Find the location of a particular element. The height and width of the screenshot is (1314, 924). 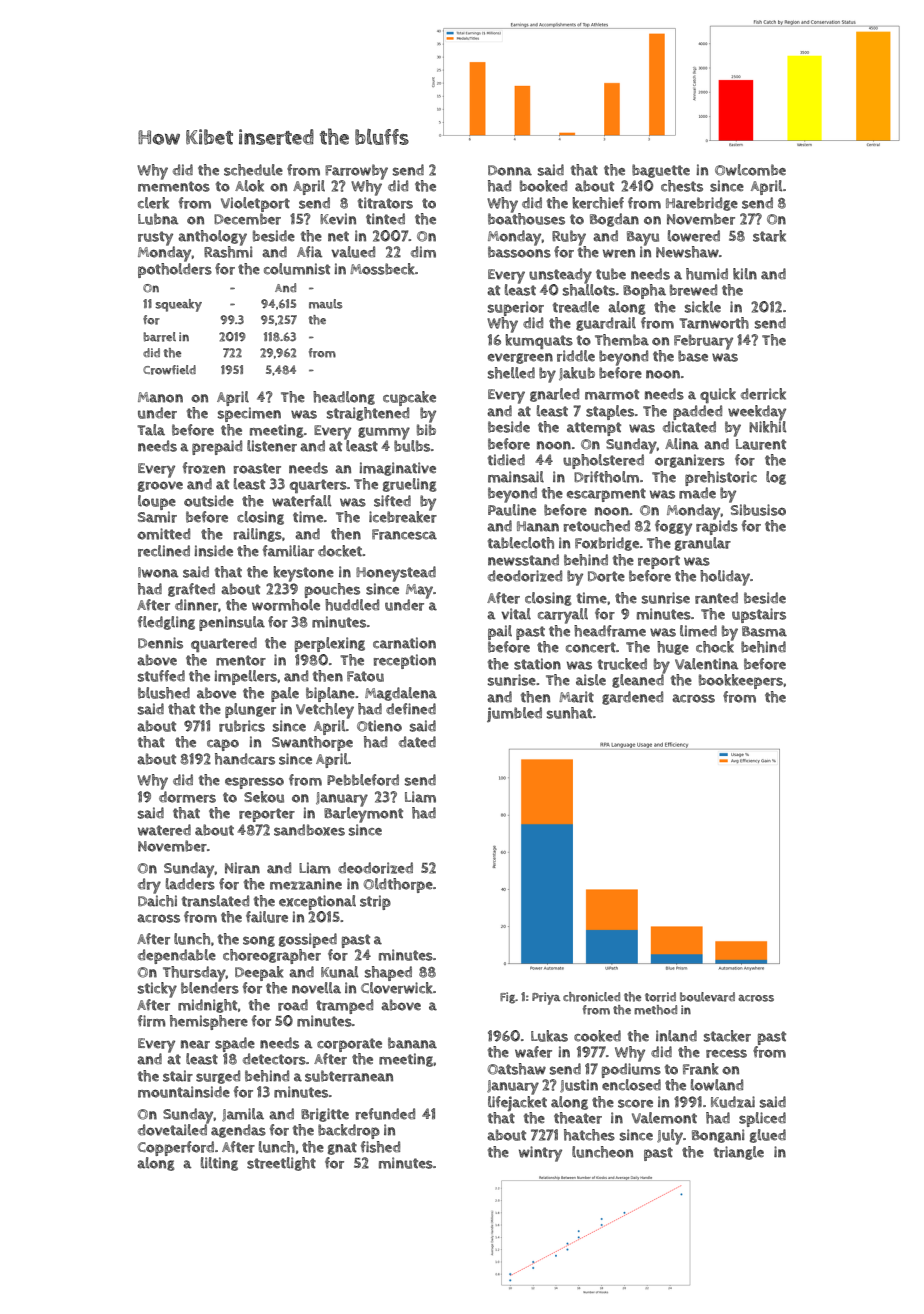

Tarnworth is located at coordinates (714, 323).
